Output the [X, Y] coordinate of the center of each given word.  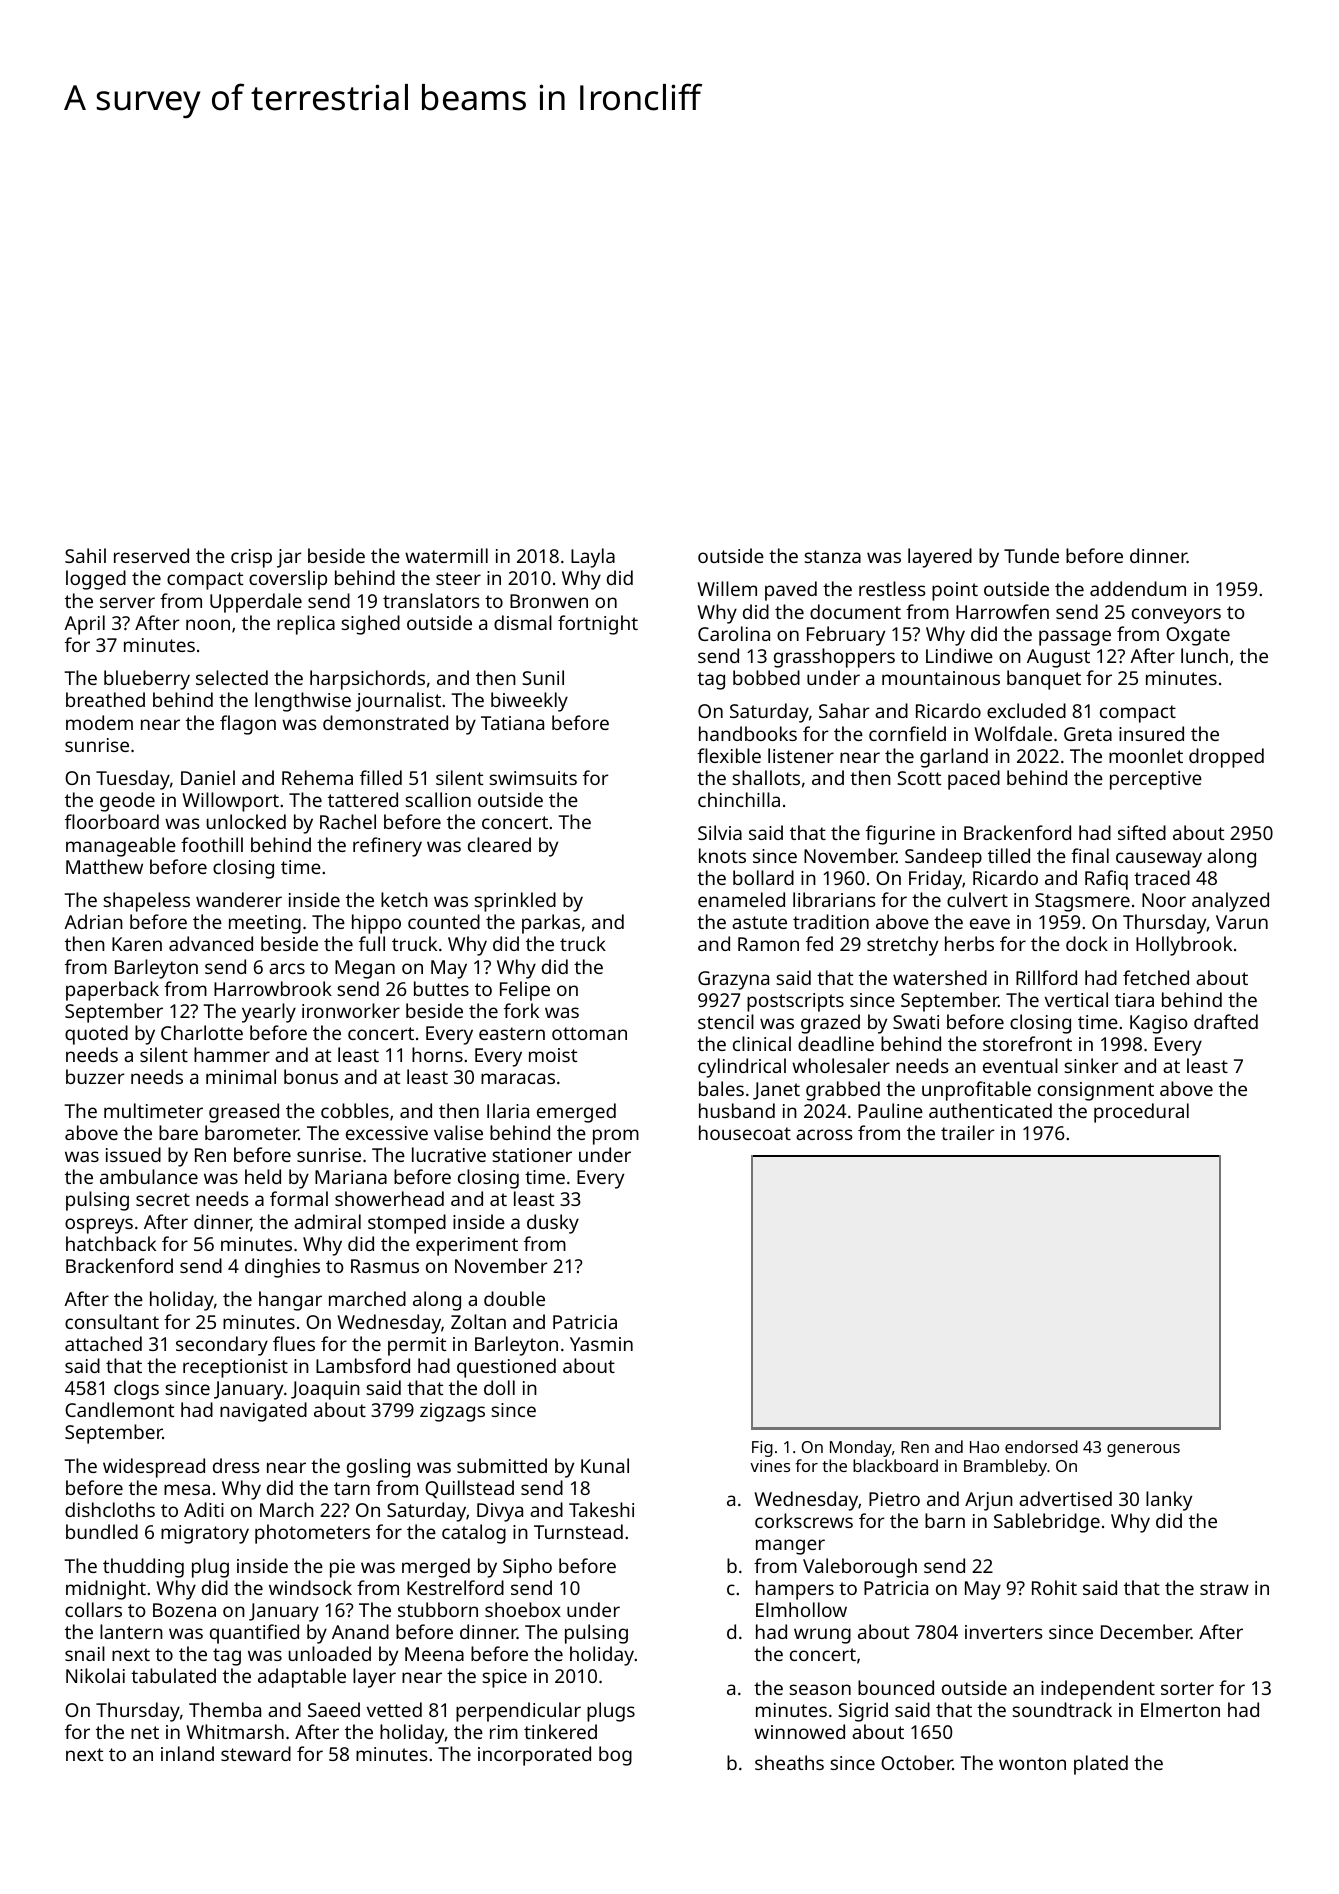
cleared [499, 844]
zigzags [452, 1412]
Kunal [605, 1465]
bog [615, 1756]
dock [1087, 943]
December [1146, 1631]
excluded [1026, 710]
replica [306, 625]
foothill [212, 844]
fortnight [598, 625]
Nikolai [95, 1675]
